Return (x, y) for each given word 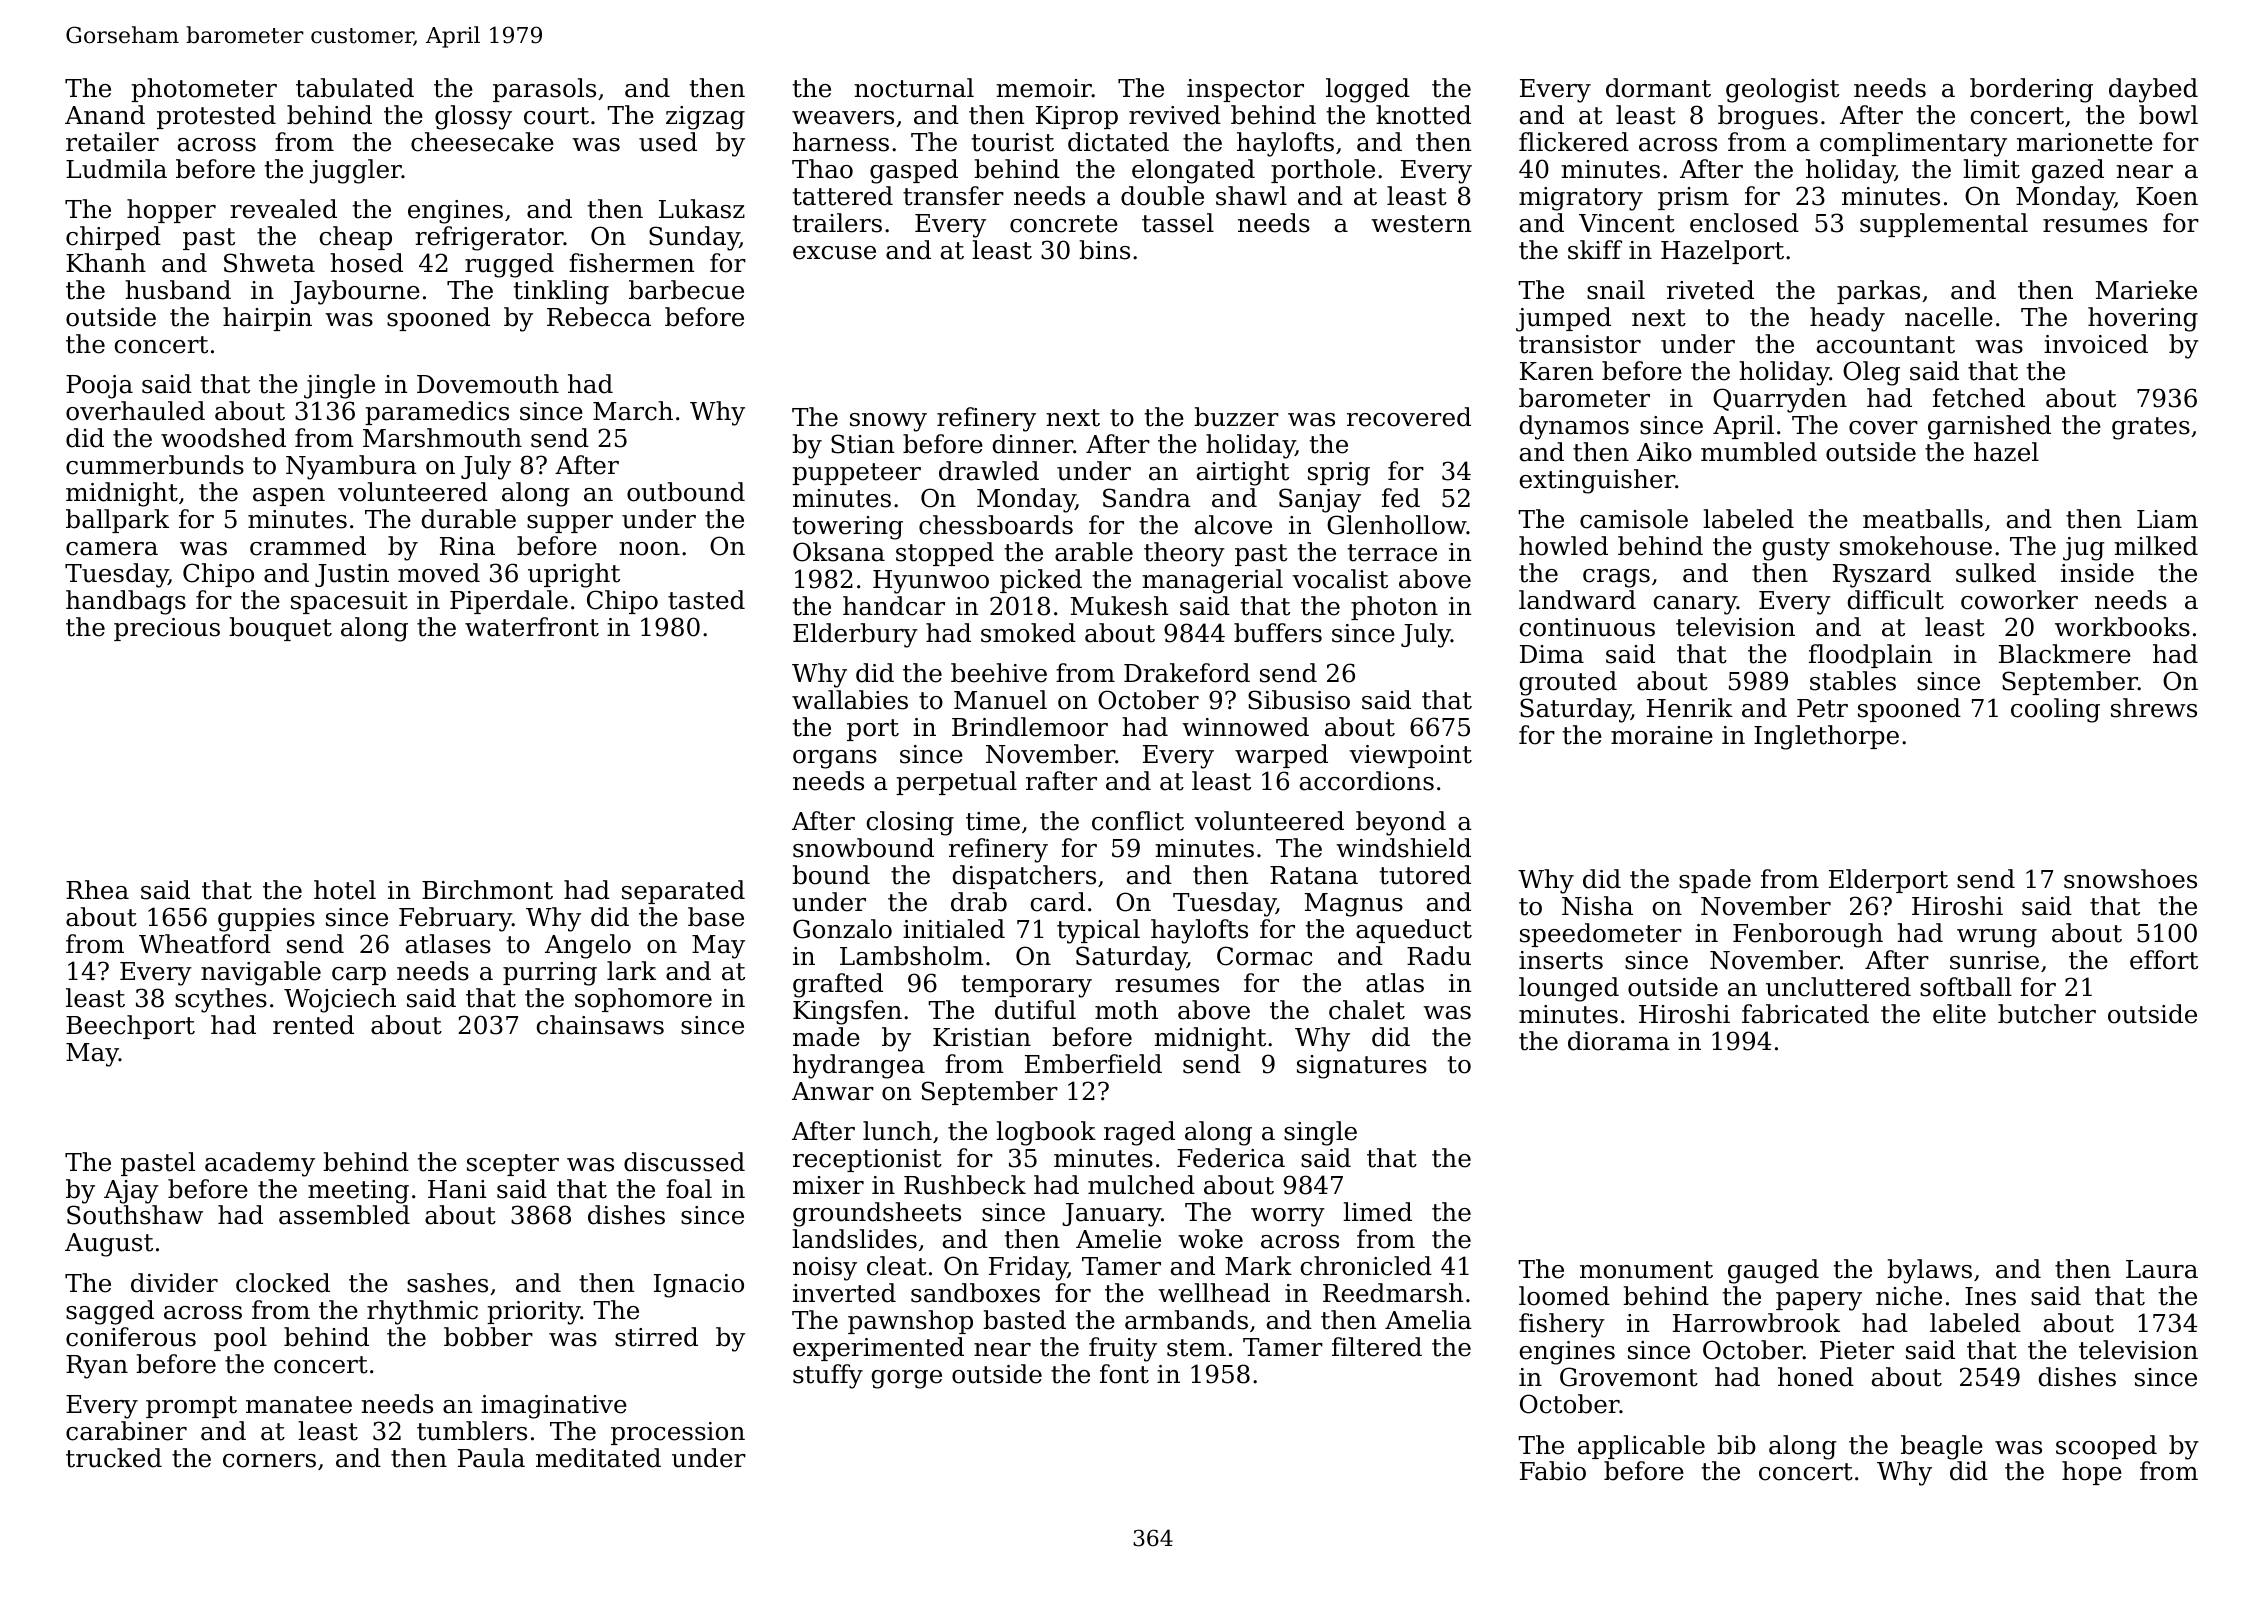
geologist (1782, 90)
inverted (844, 1293)
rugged (509, 265)
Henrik (1690, 708)
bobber (488, 1337)
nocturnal (914, 88)
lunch (897, 1131)
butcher (2047, 1014)
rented (313, 1025)
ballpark (117, 521)
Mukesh (1119, 606)
